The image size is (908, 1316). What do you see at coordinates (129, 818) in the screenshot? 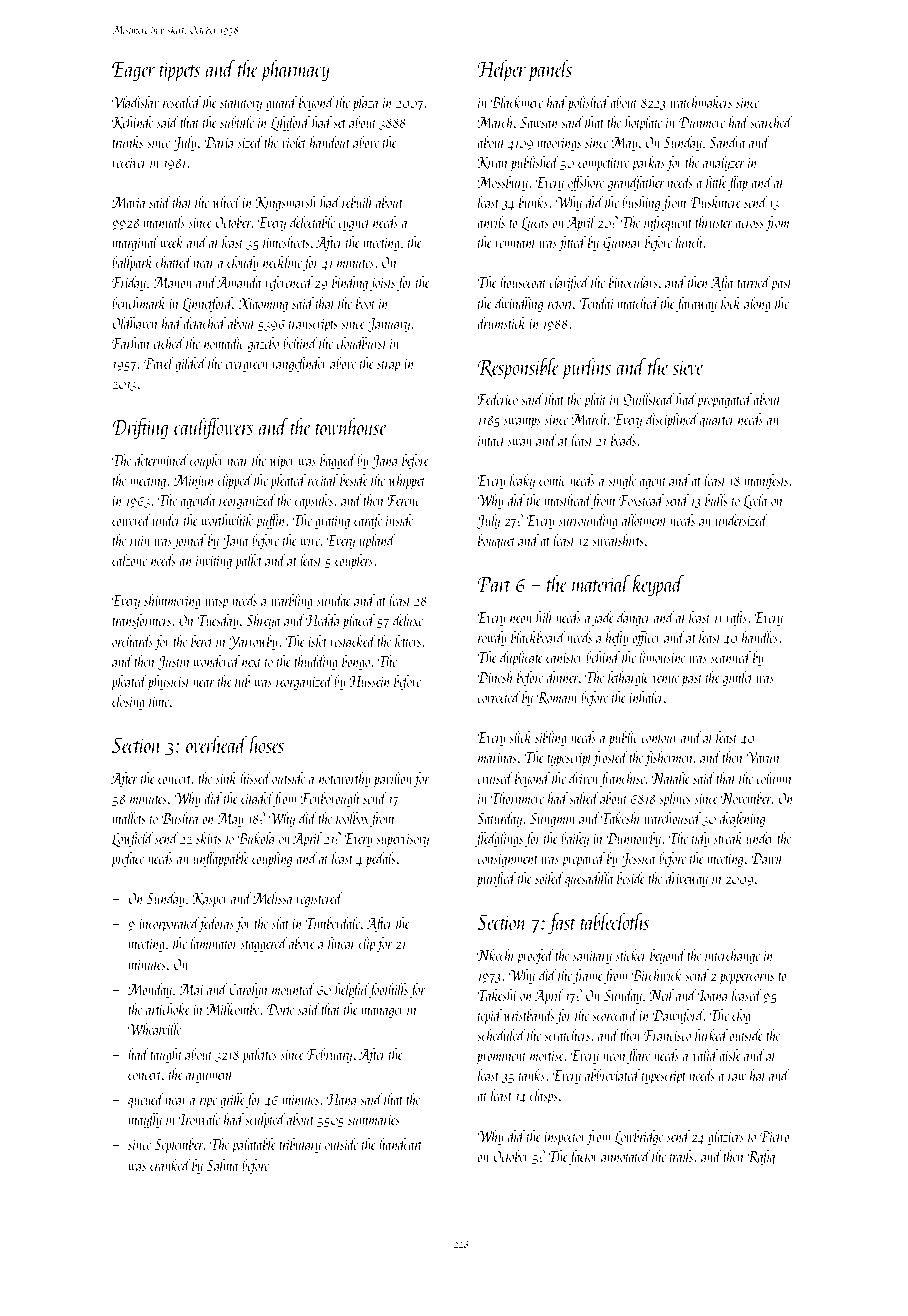
I see `mallets` at bounding box center [129, 818].
